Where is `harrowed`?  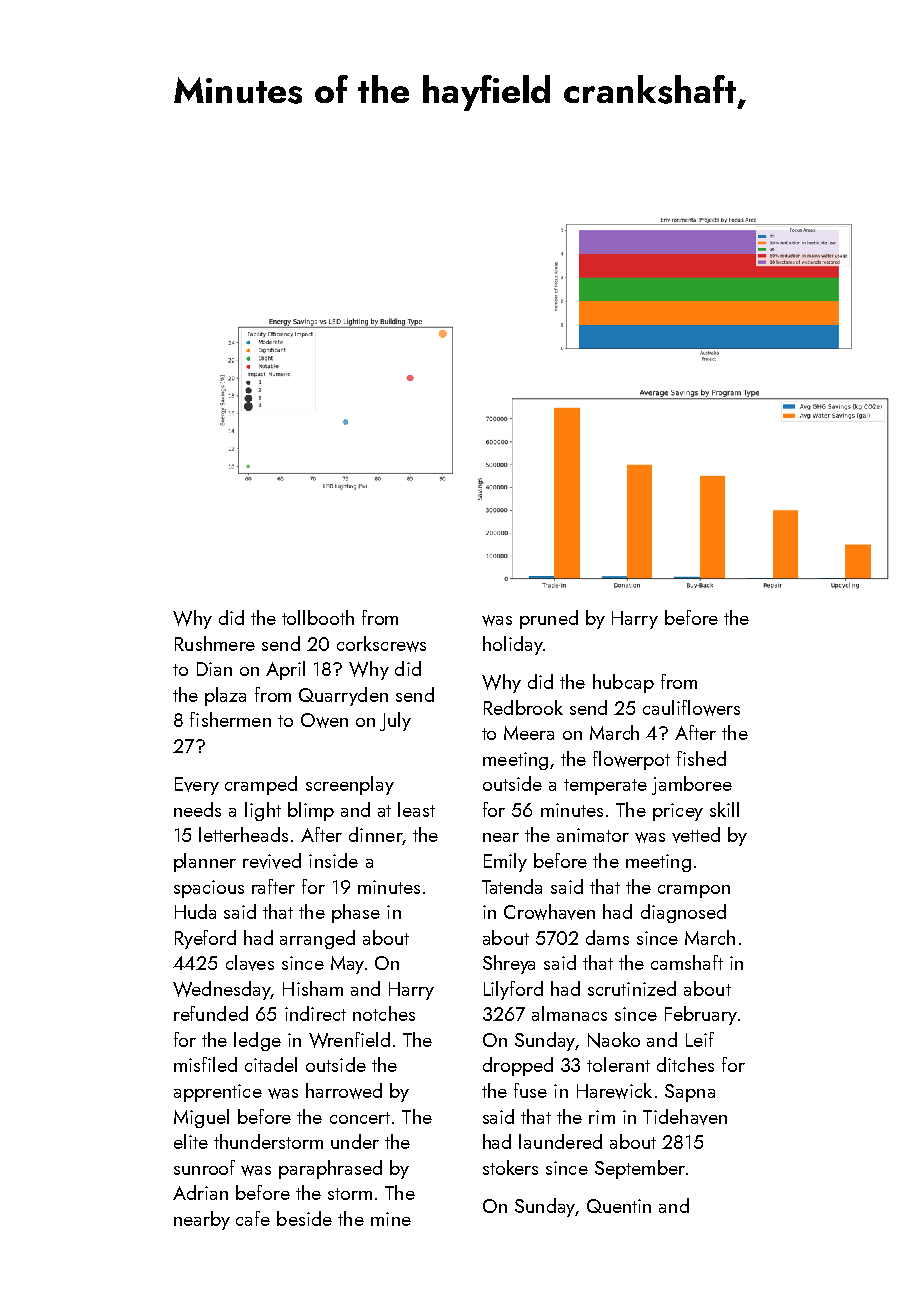
harrowed is located at coordinates (344, 1091).
